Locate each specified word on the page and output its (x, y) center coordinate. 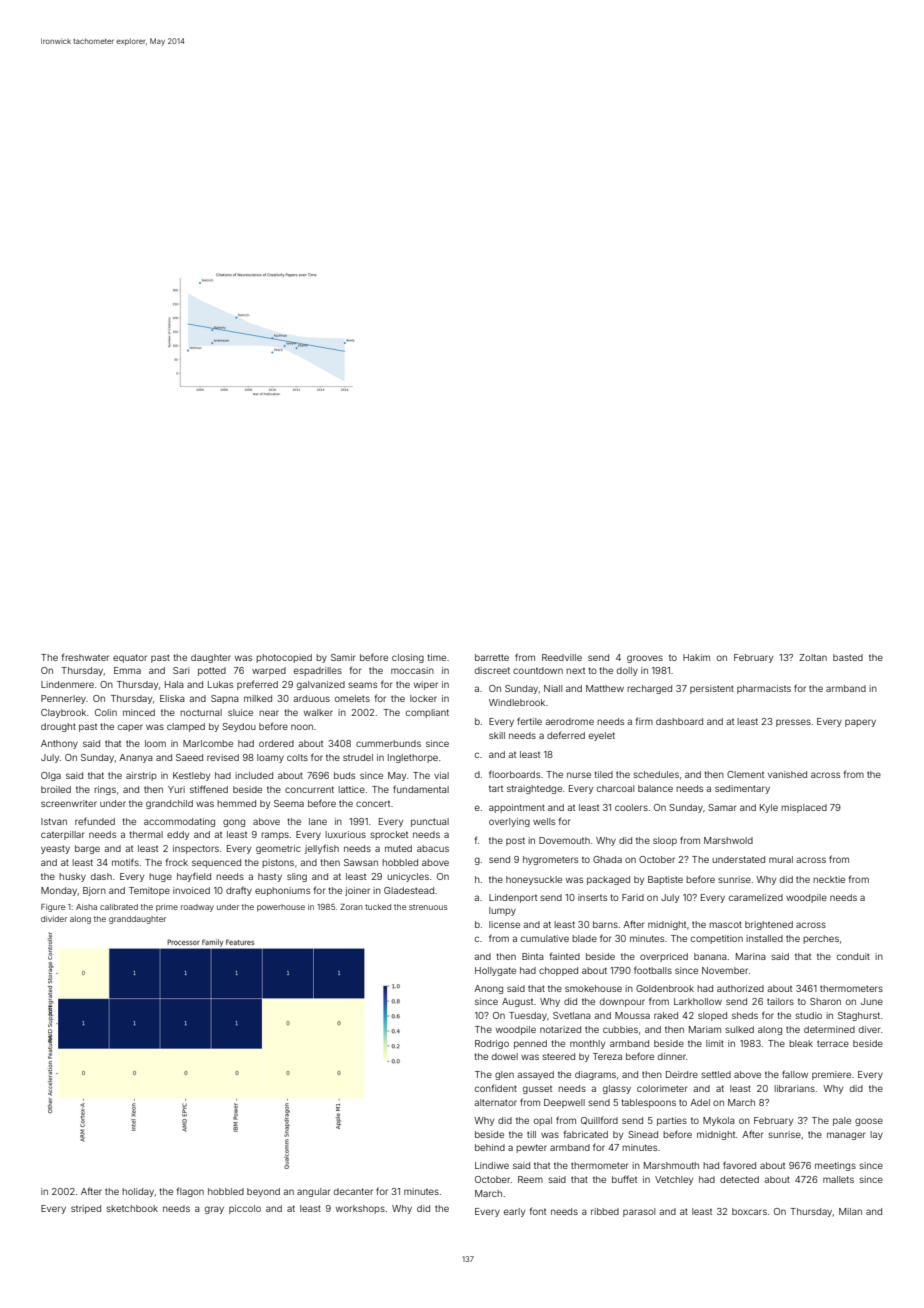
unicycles (408, 877)
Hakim (696, 657)
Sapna (225, 699)
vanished (787, 774)
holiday (138, 1192)
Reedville (562, 657)
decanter (353, 1191)
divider (54, 919)
